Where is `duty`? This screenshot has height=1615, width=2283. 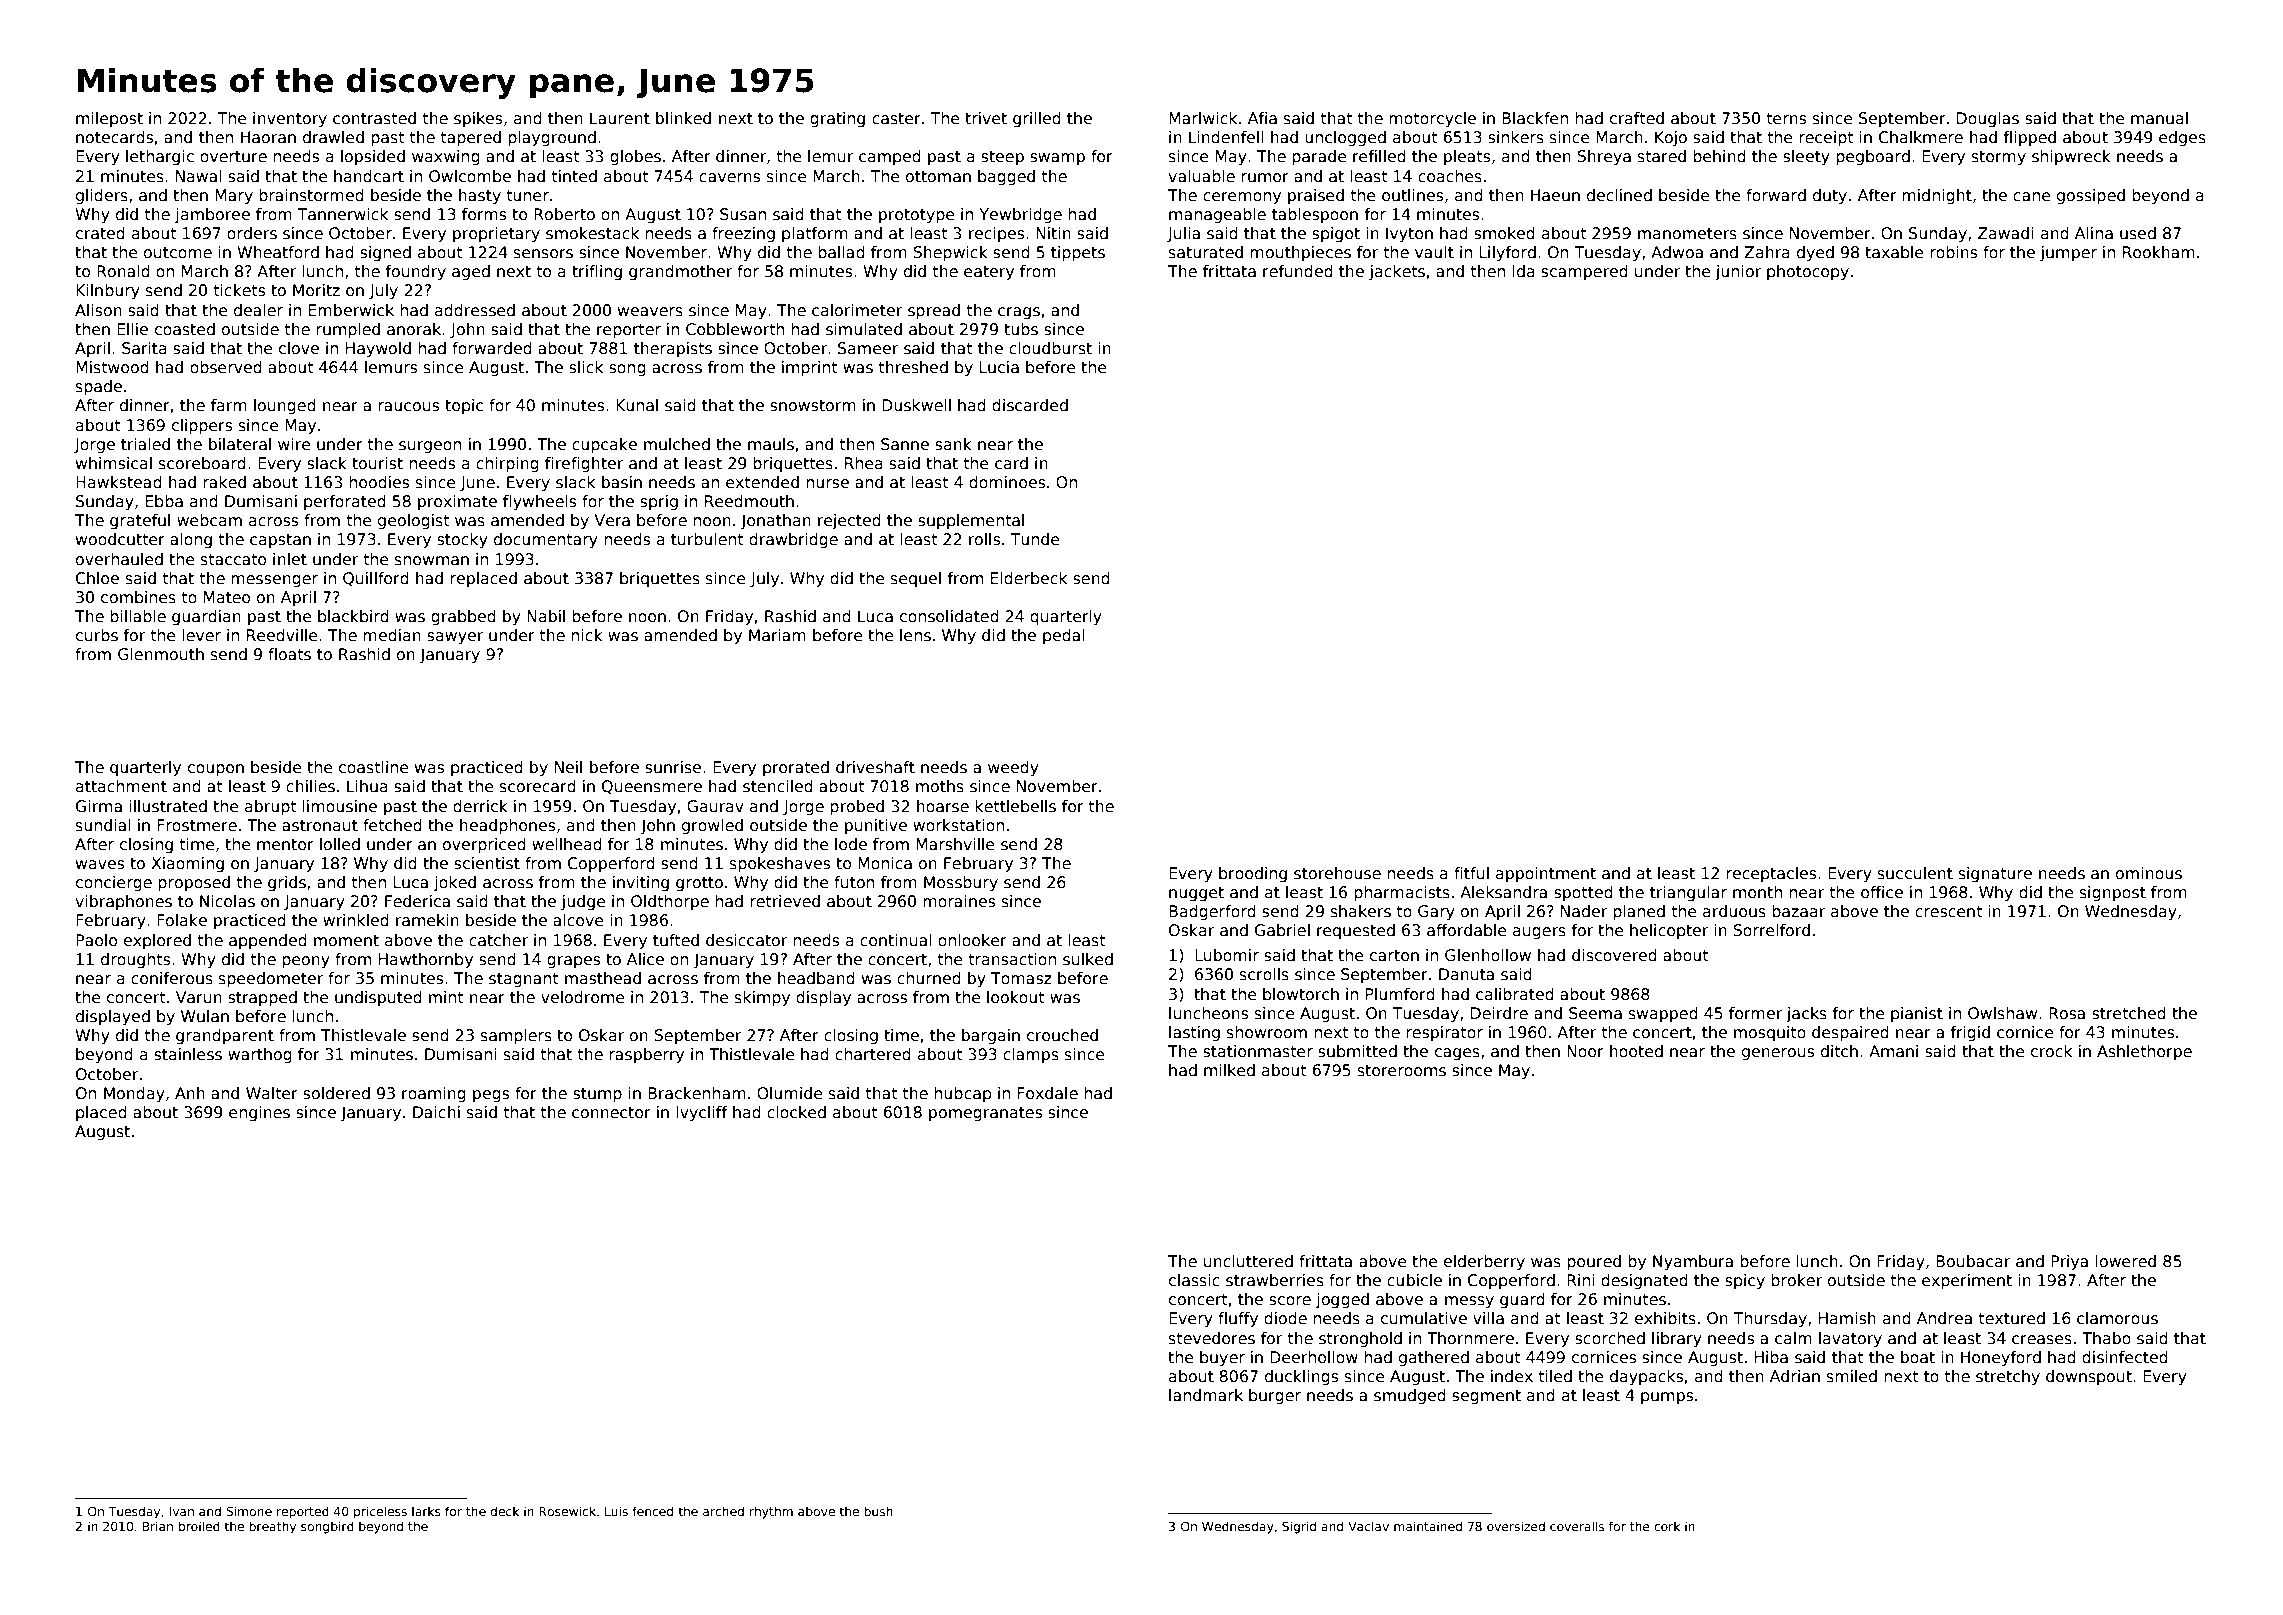
duty is located at coordinates (1830, 196).
